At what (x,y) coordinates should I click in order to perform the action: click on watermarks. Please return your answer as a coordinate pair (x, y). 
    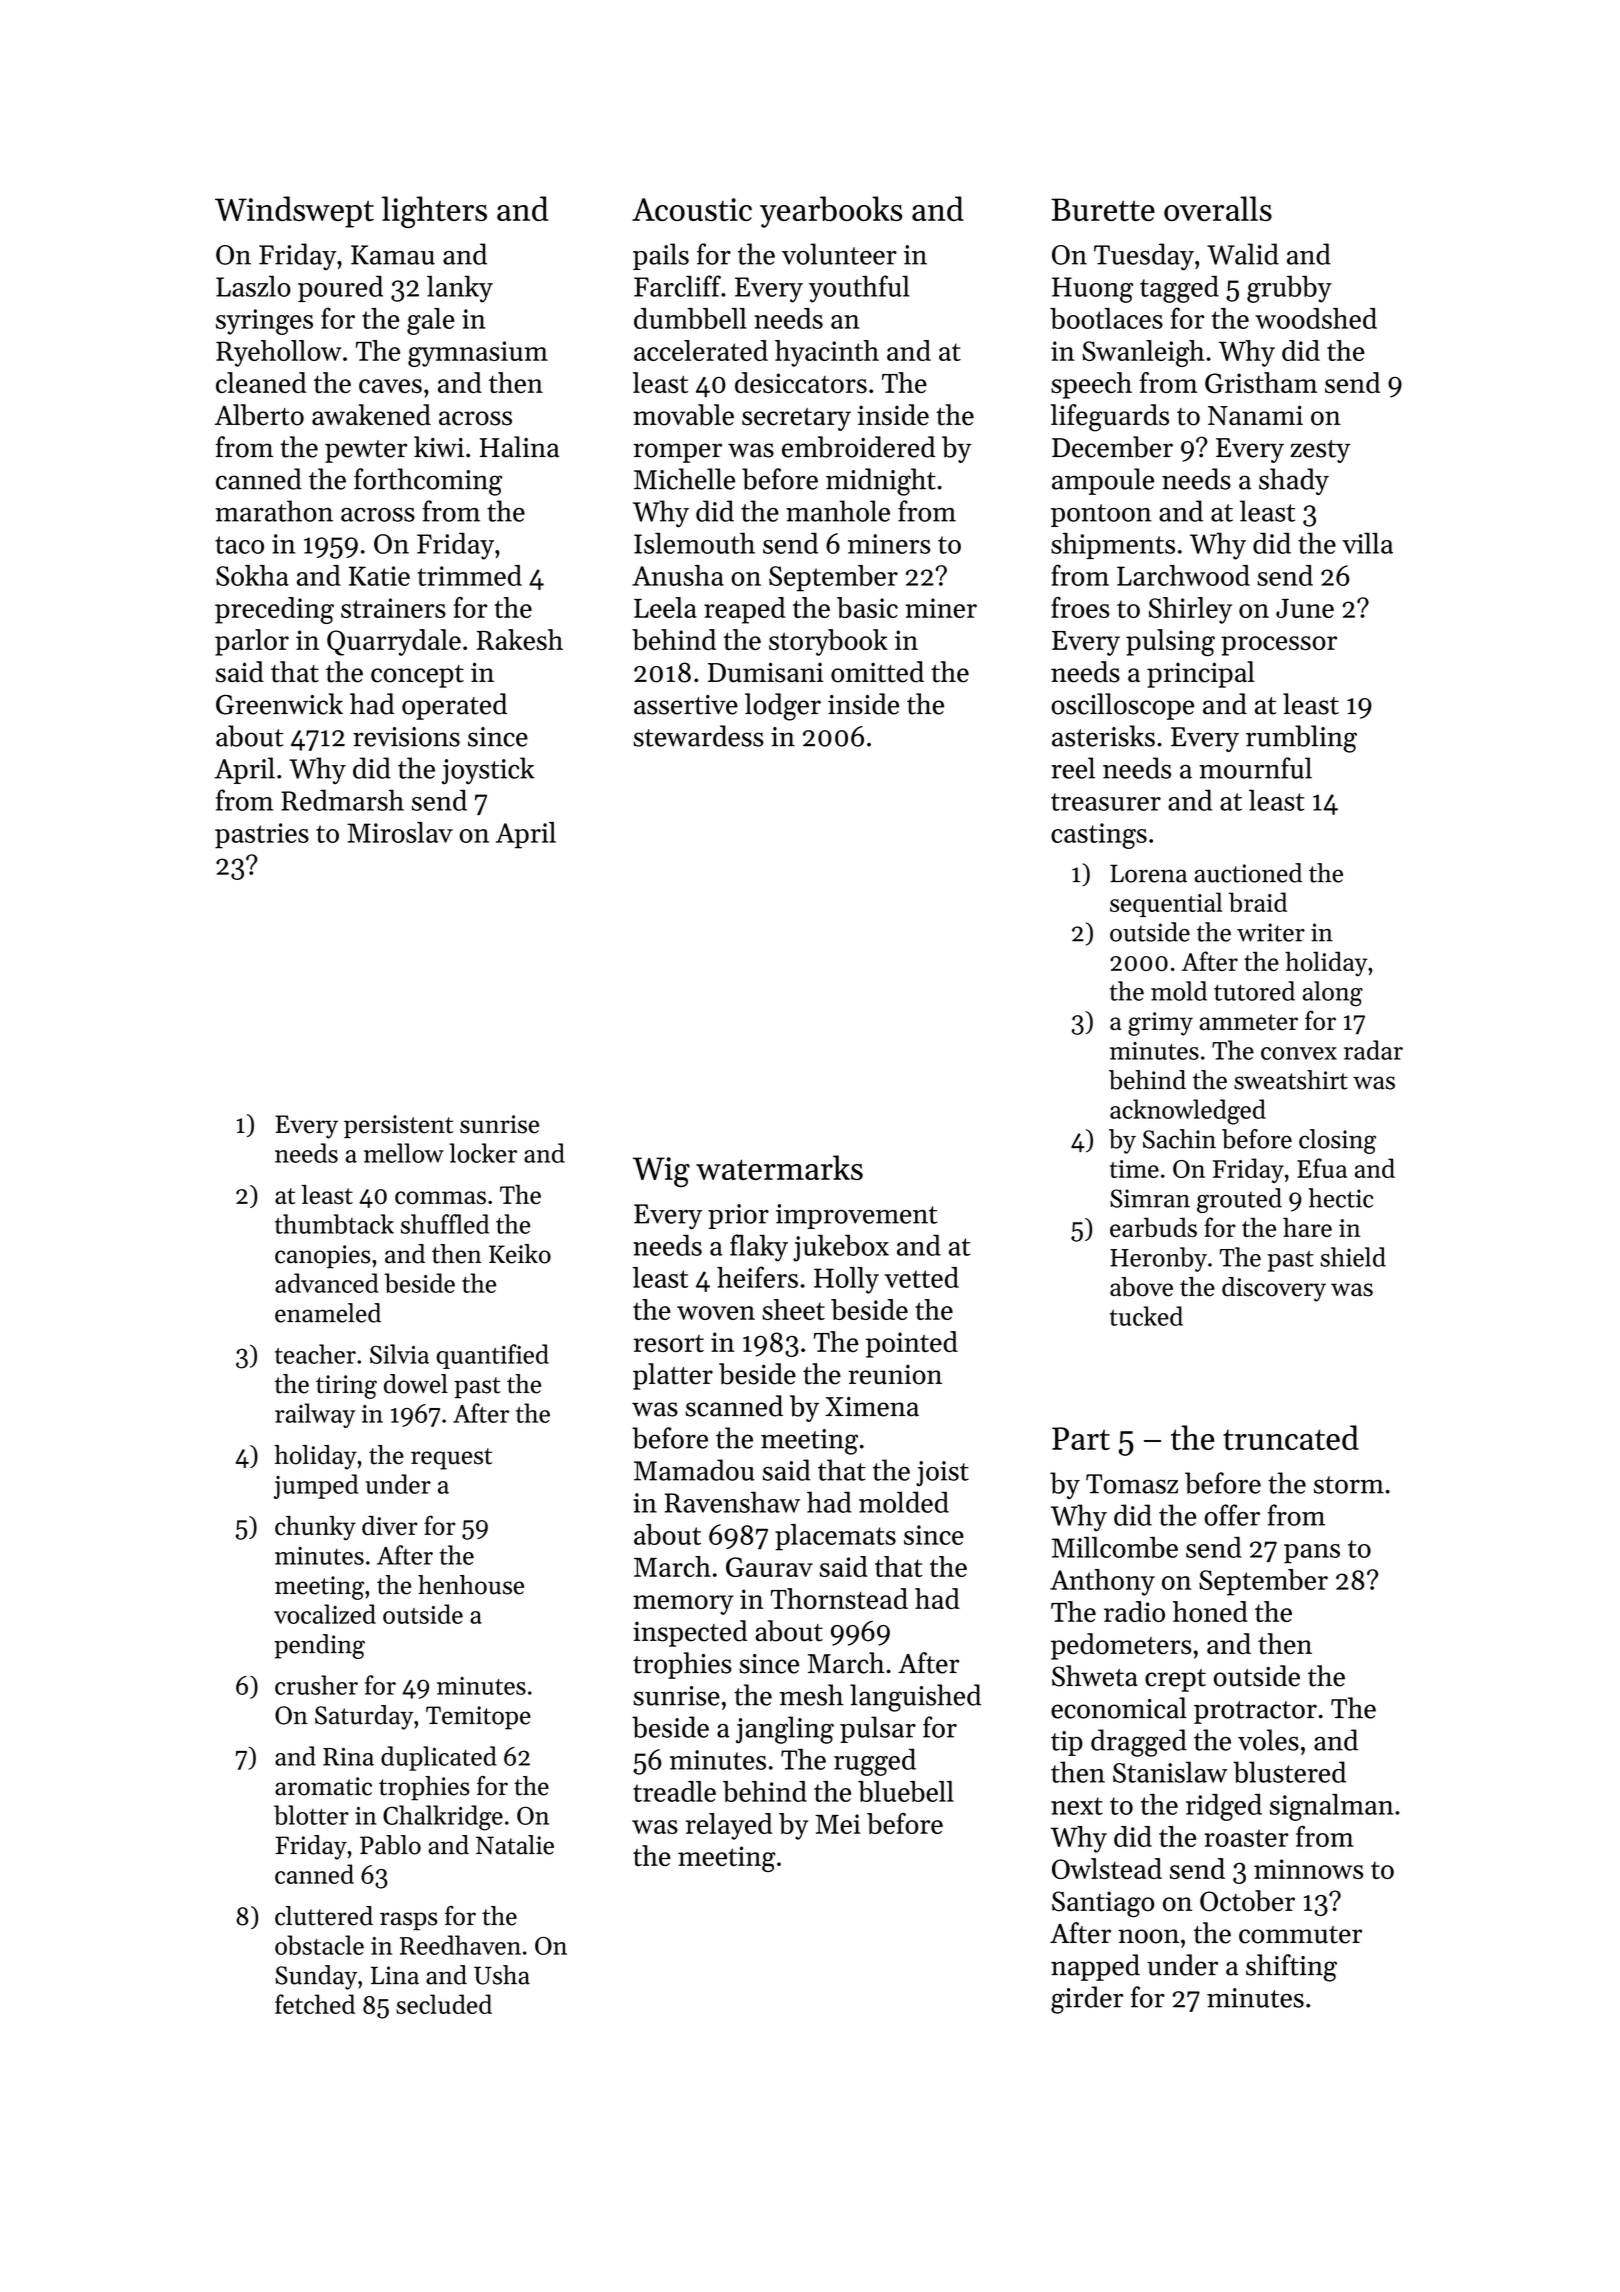
    Looking at the image, I should click on (779, 1167).
